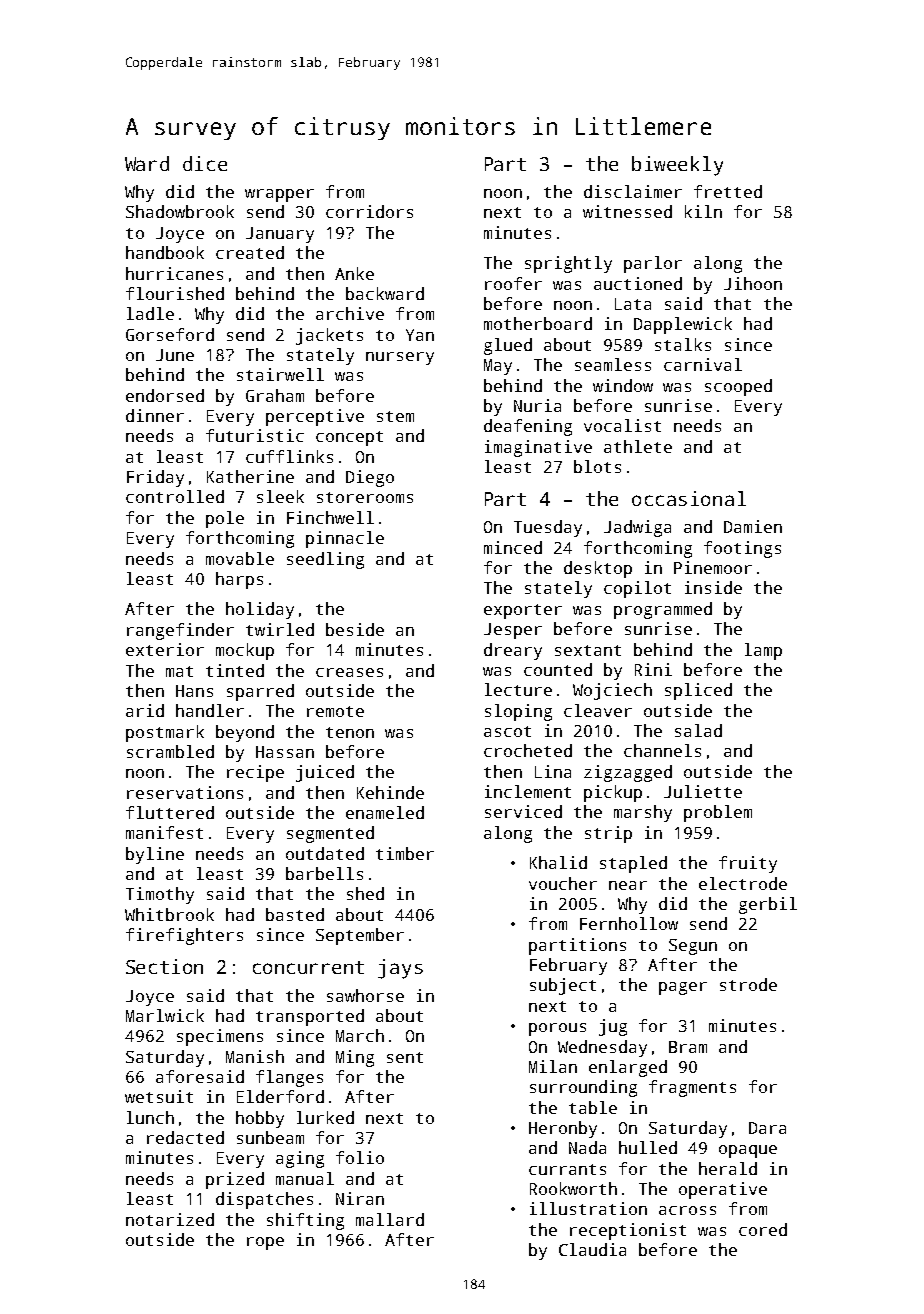  I want to click on arid, so click(145, 710).
